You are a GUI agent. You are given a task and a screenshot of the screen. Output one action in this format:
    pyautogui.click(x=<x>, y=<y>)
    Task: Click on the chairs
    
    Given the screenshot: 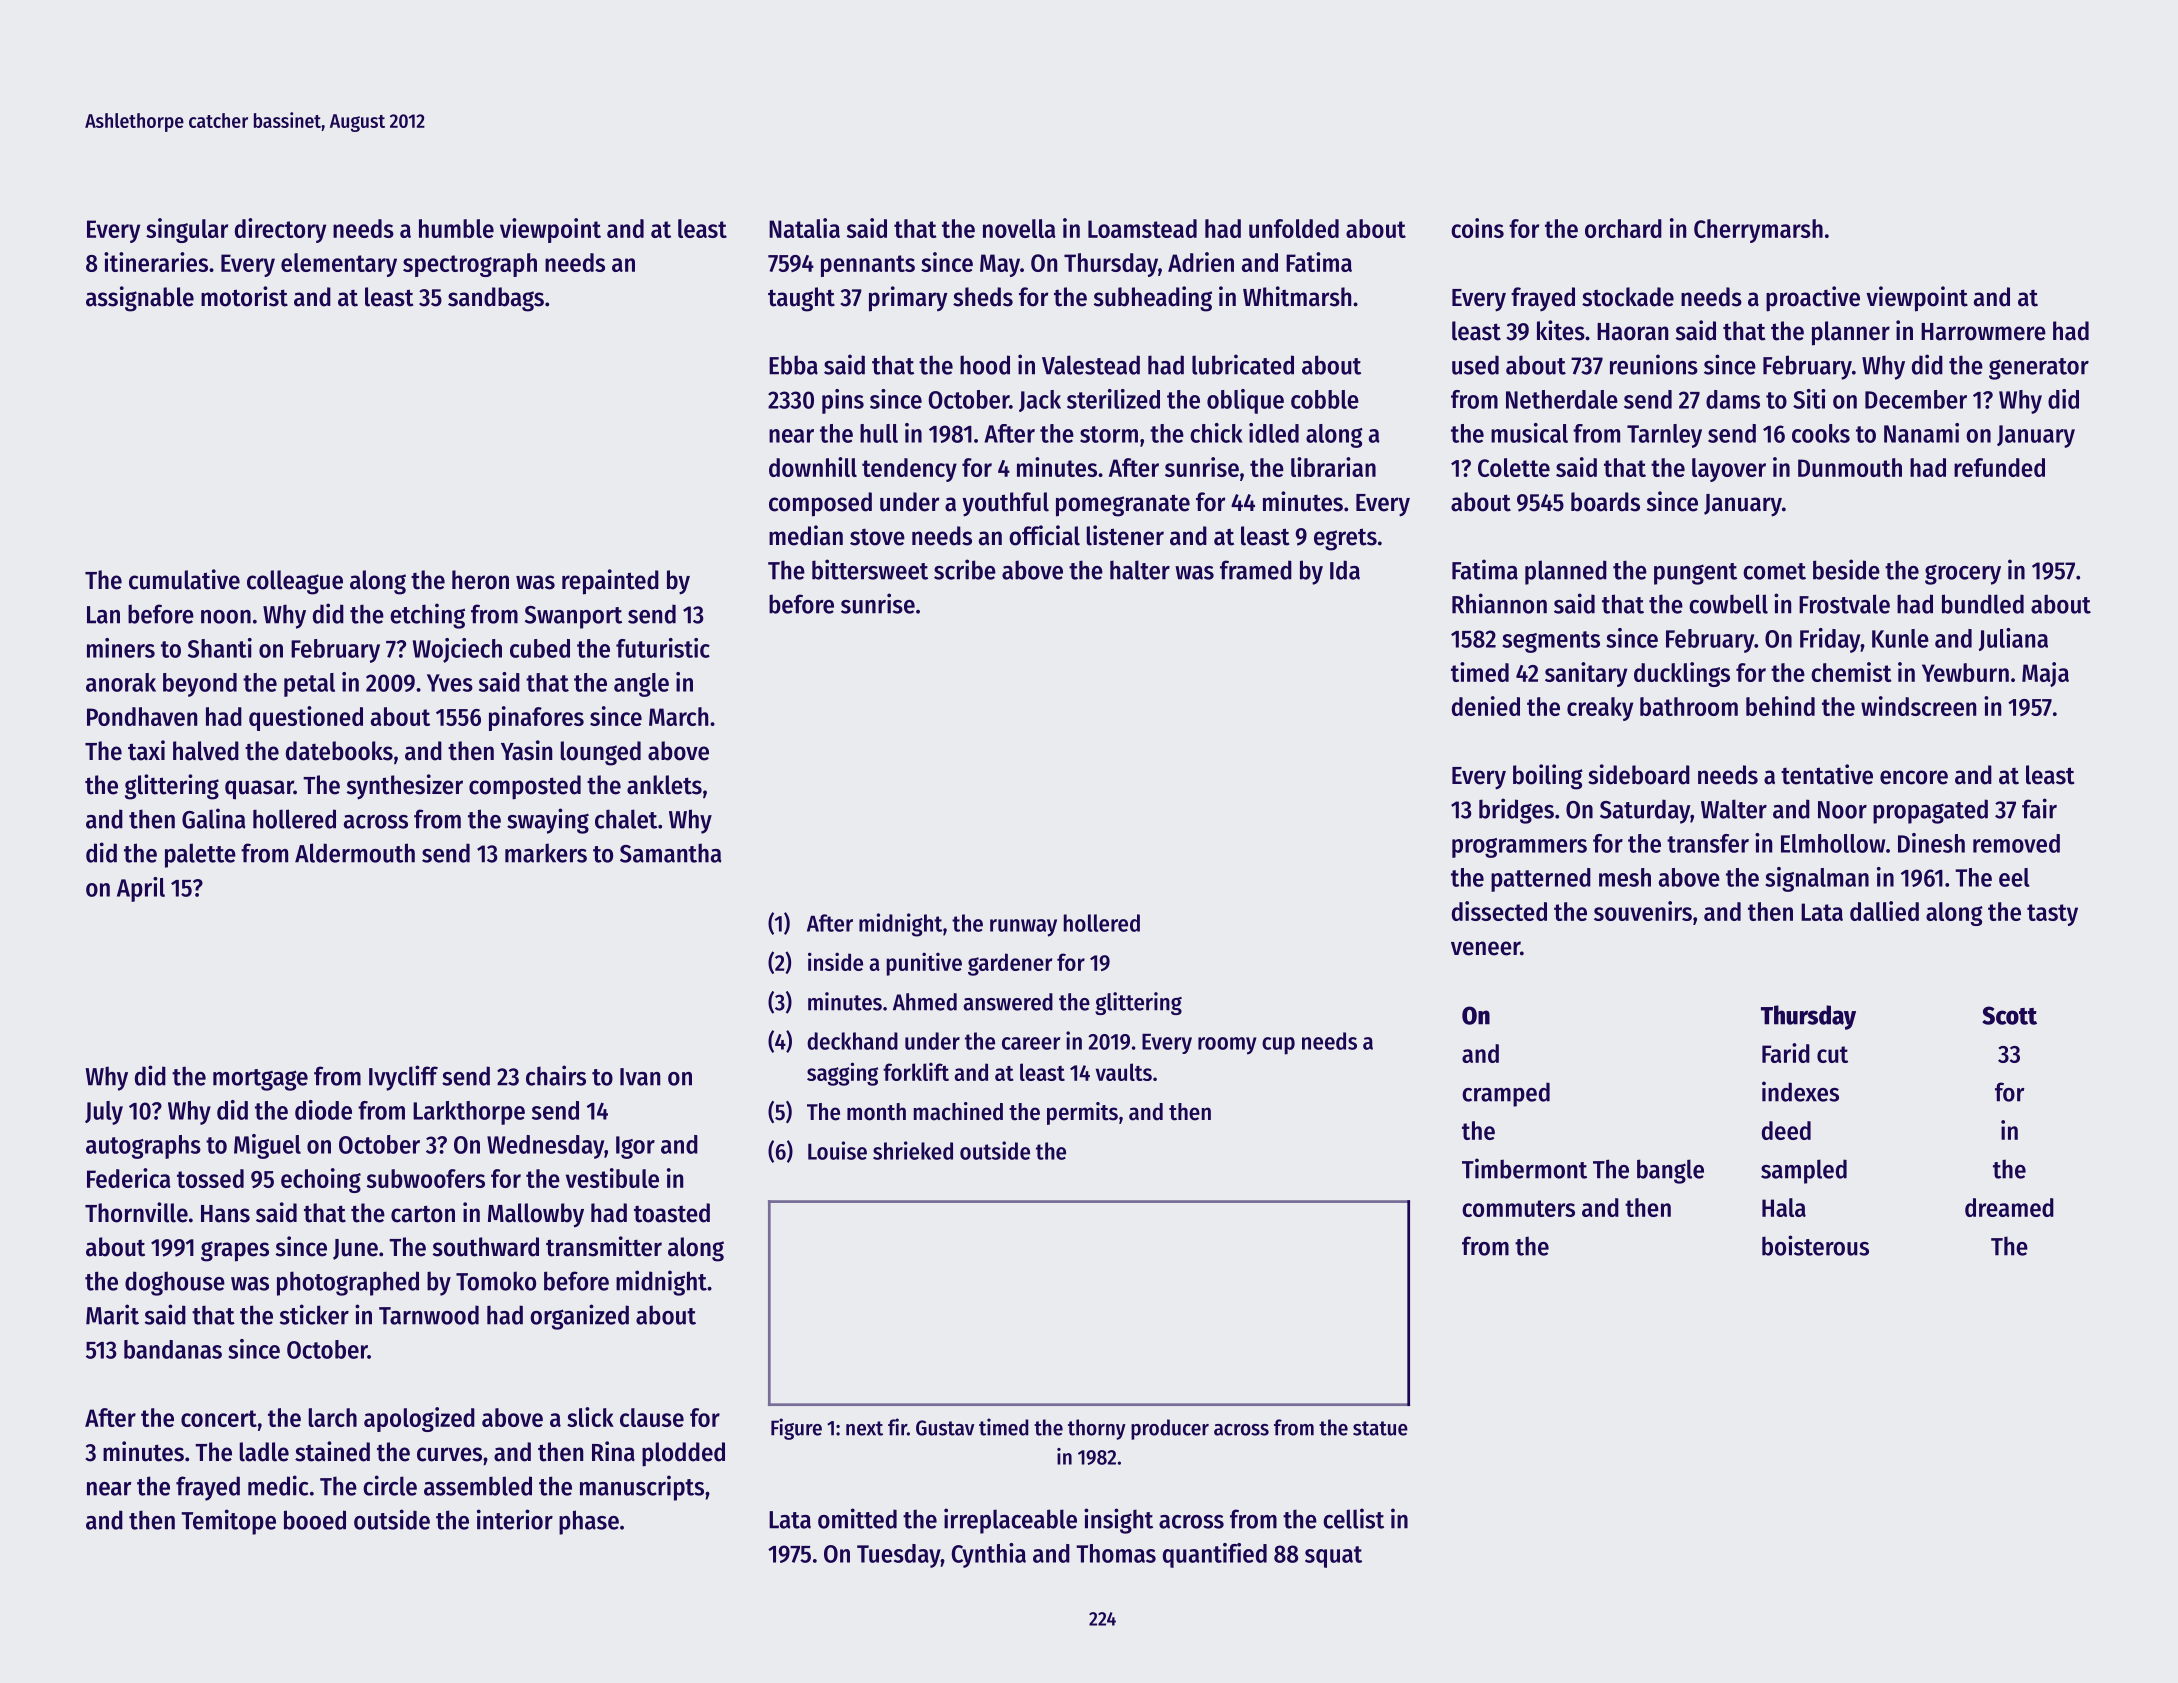 What is the action you would take?
    pyautogui.click(x=556, y=1075)
